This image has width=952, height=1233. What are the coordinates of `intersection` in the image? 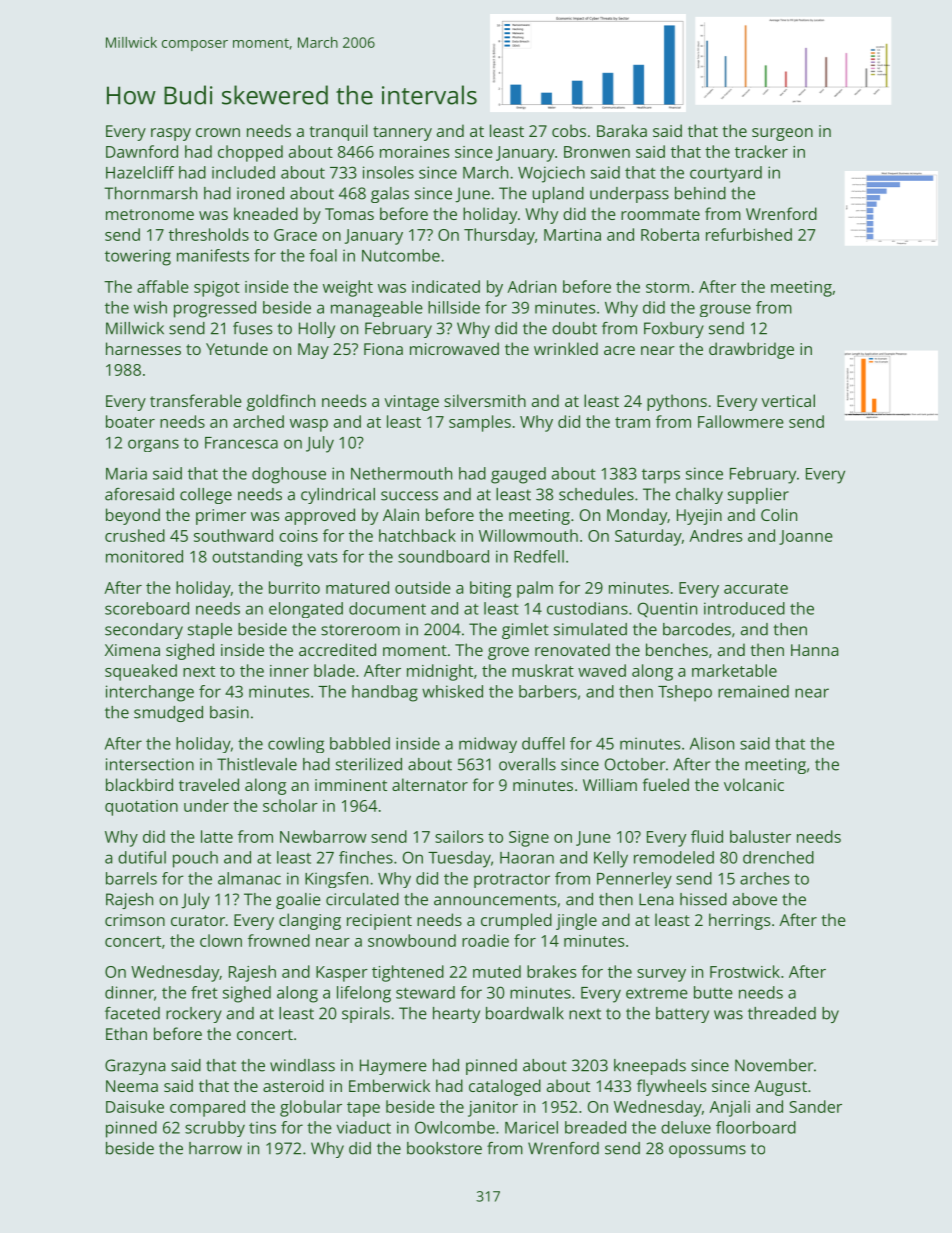 It's located at (150, 764).
